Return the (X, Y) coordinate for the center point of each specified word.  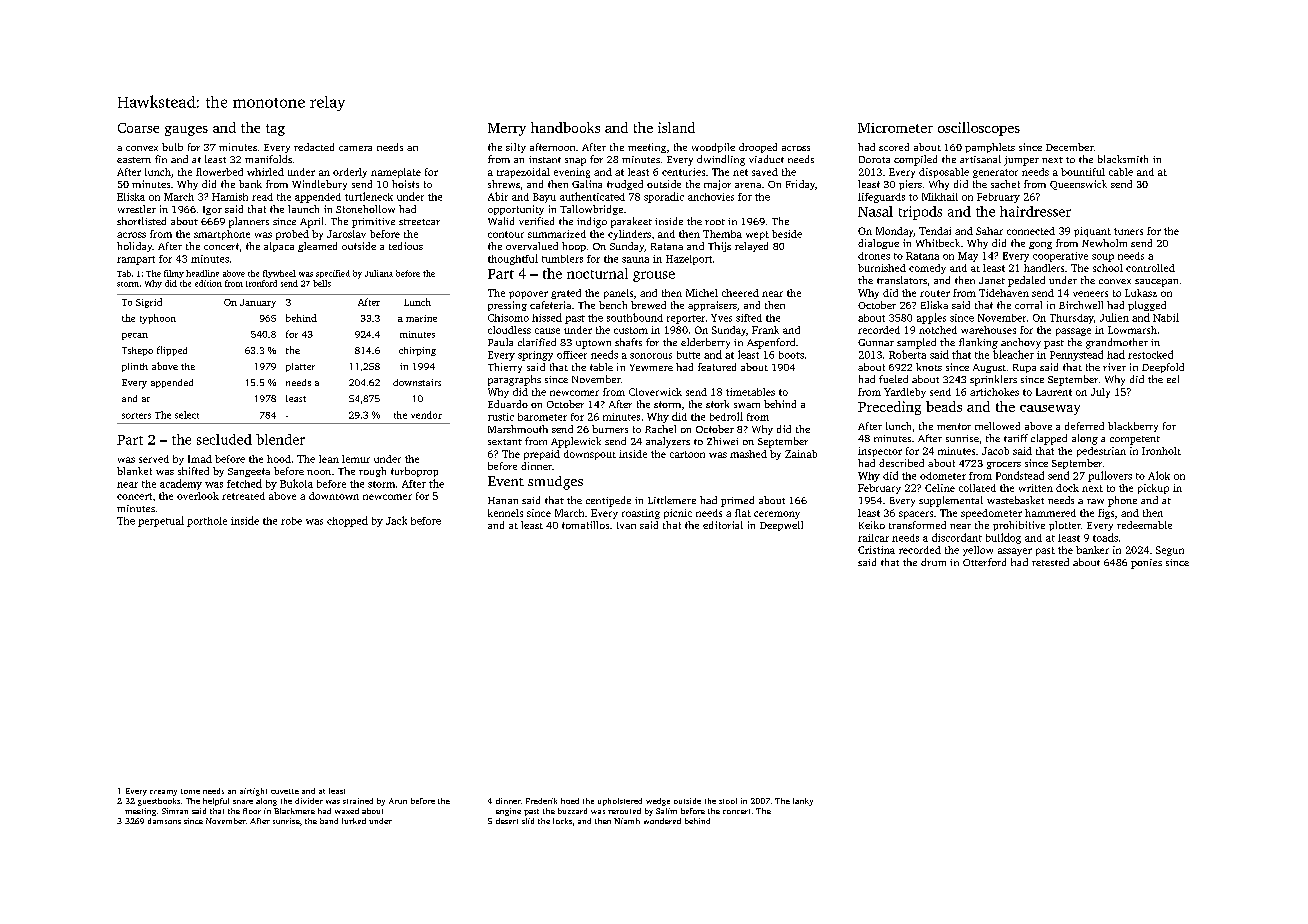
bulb (172, 147)
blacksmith (1123, 159)
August (989, 368)
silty (516, 148)
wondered (662, 821)
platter (300, 367)
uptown (593, 344)
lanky (803, 802)
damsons (164, 821)
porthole (207, 522)
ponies (1146, 564)
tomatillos (585, 525)
